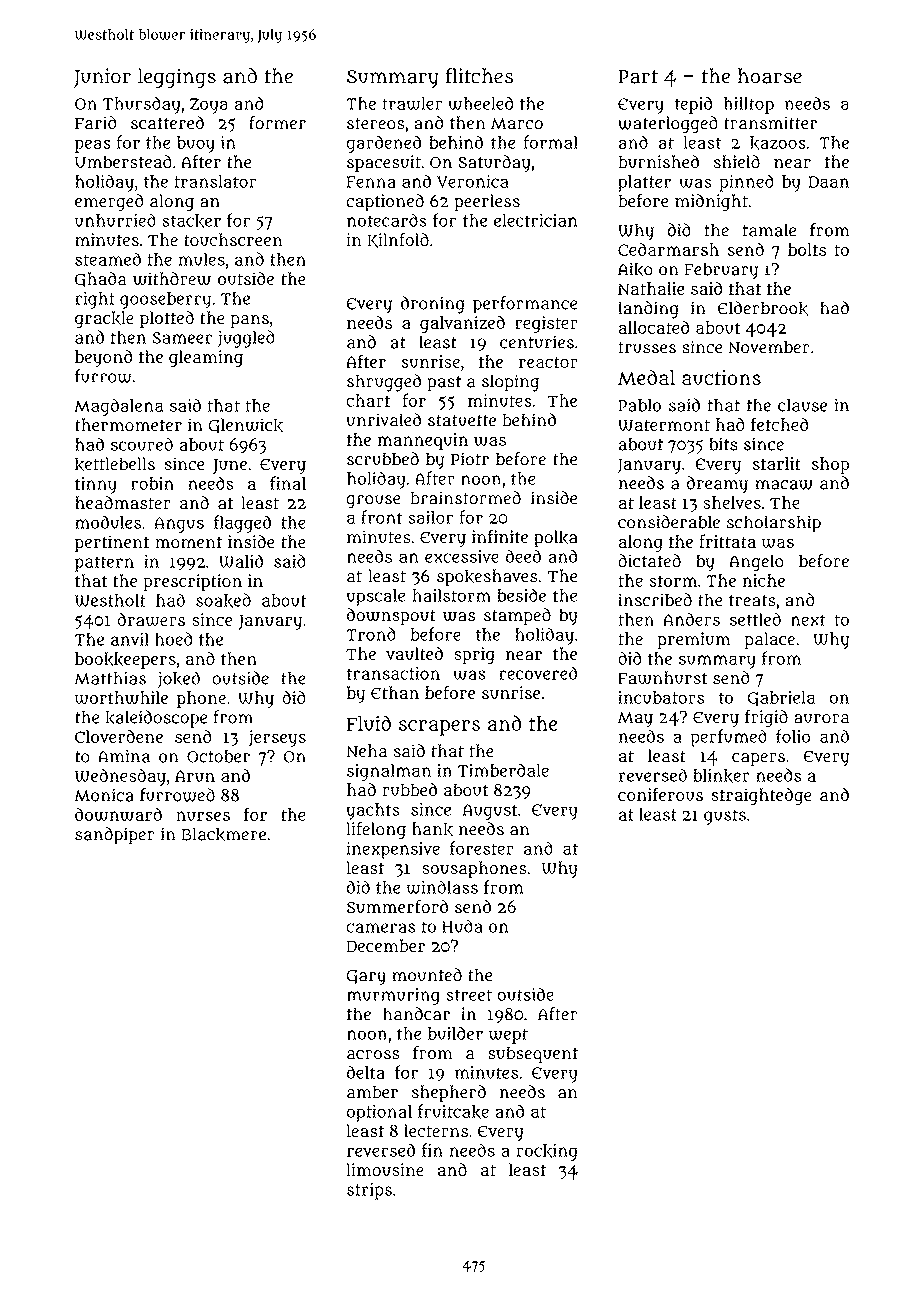  Describe the element at coordinates (104, 795) in the screenshot. I see `Monica` at that location.
